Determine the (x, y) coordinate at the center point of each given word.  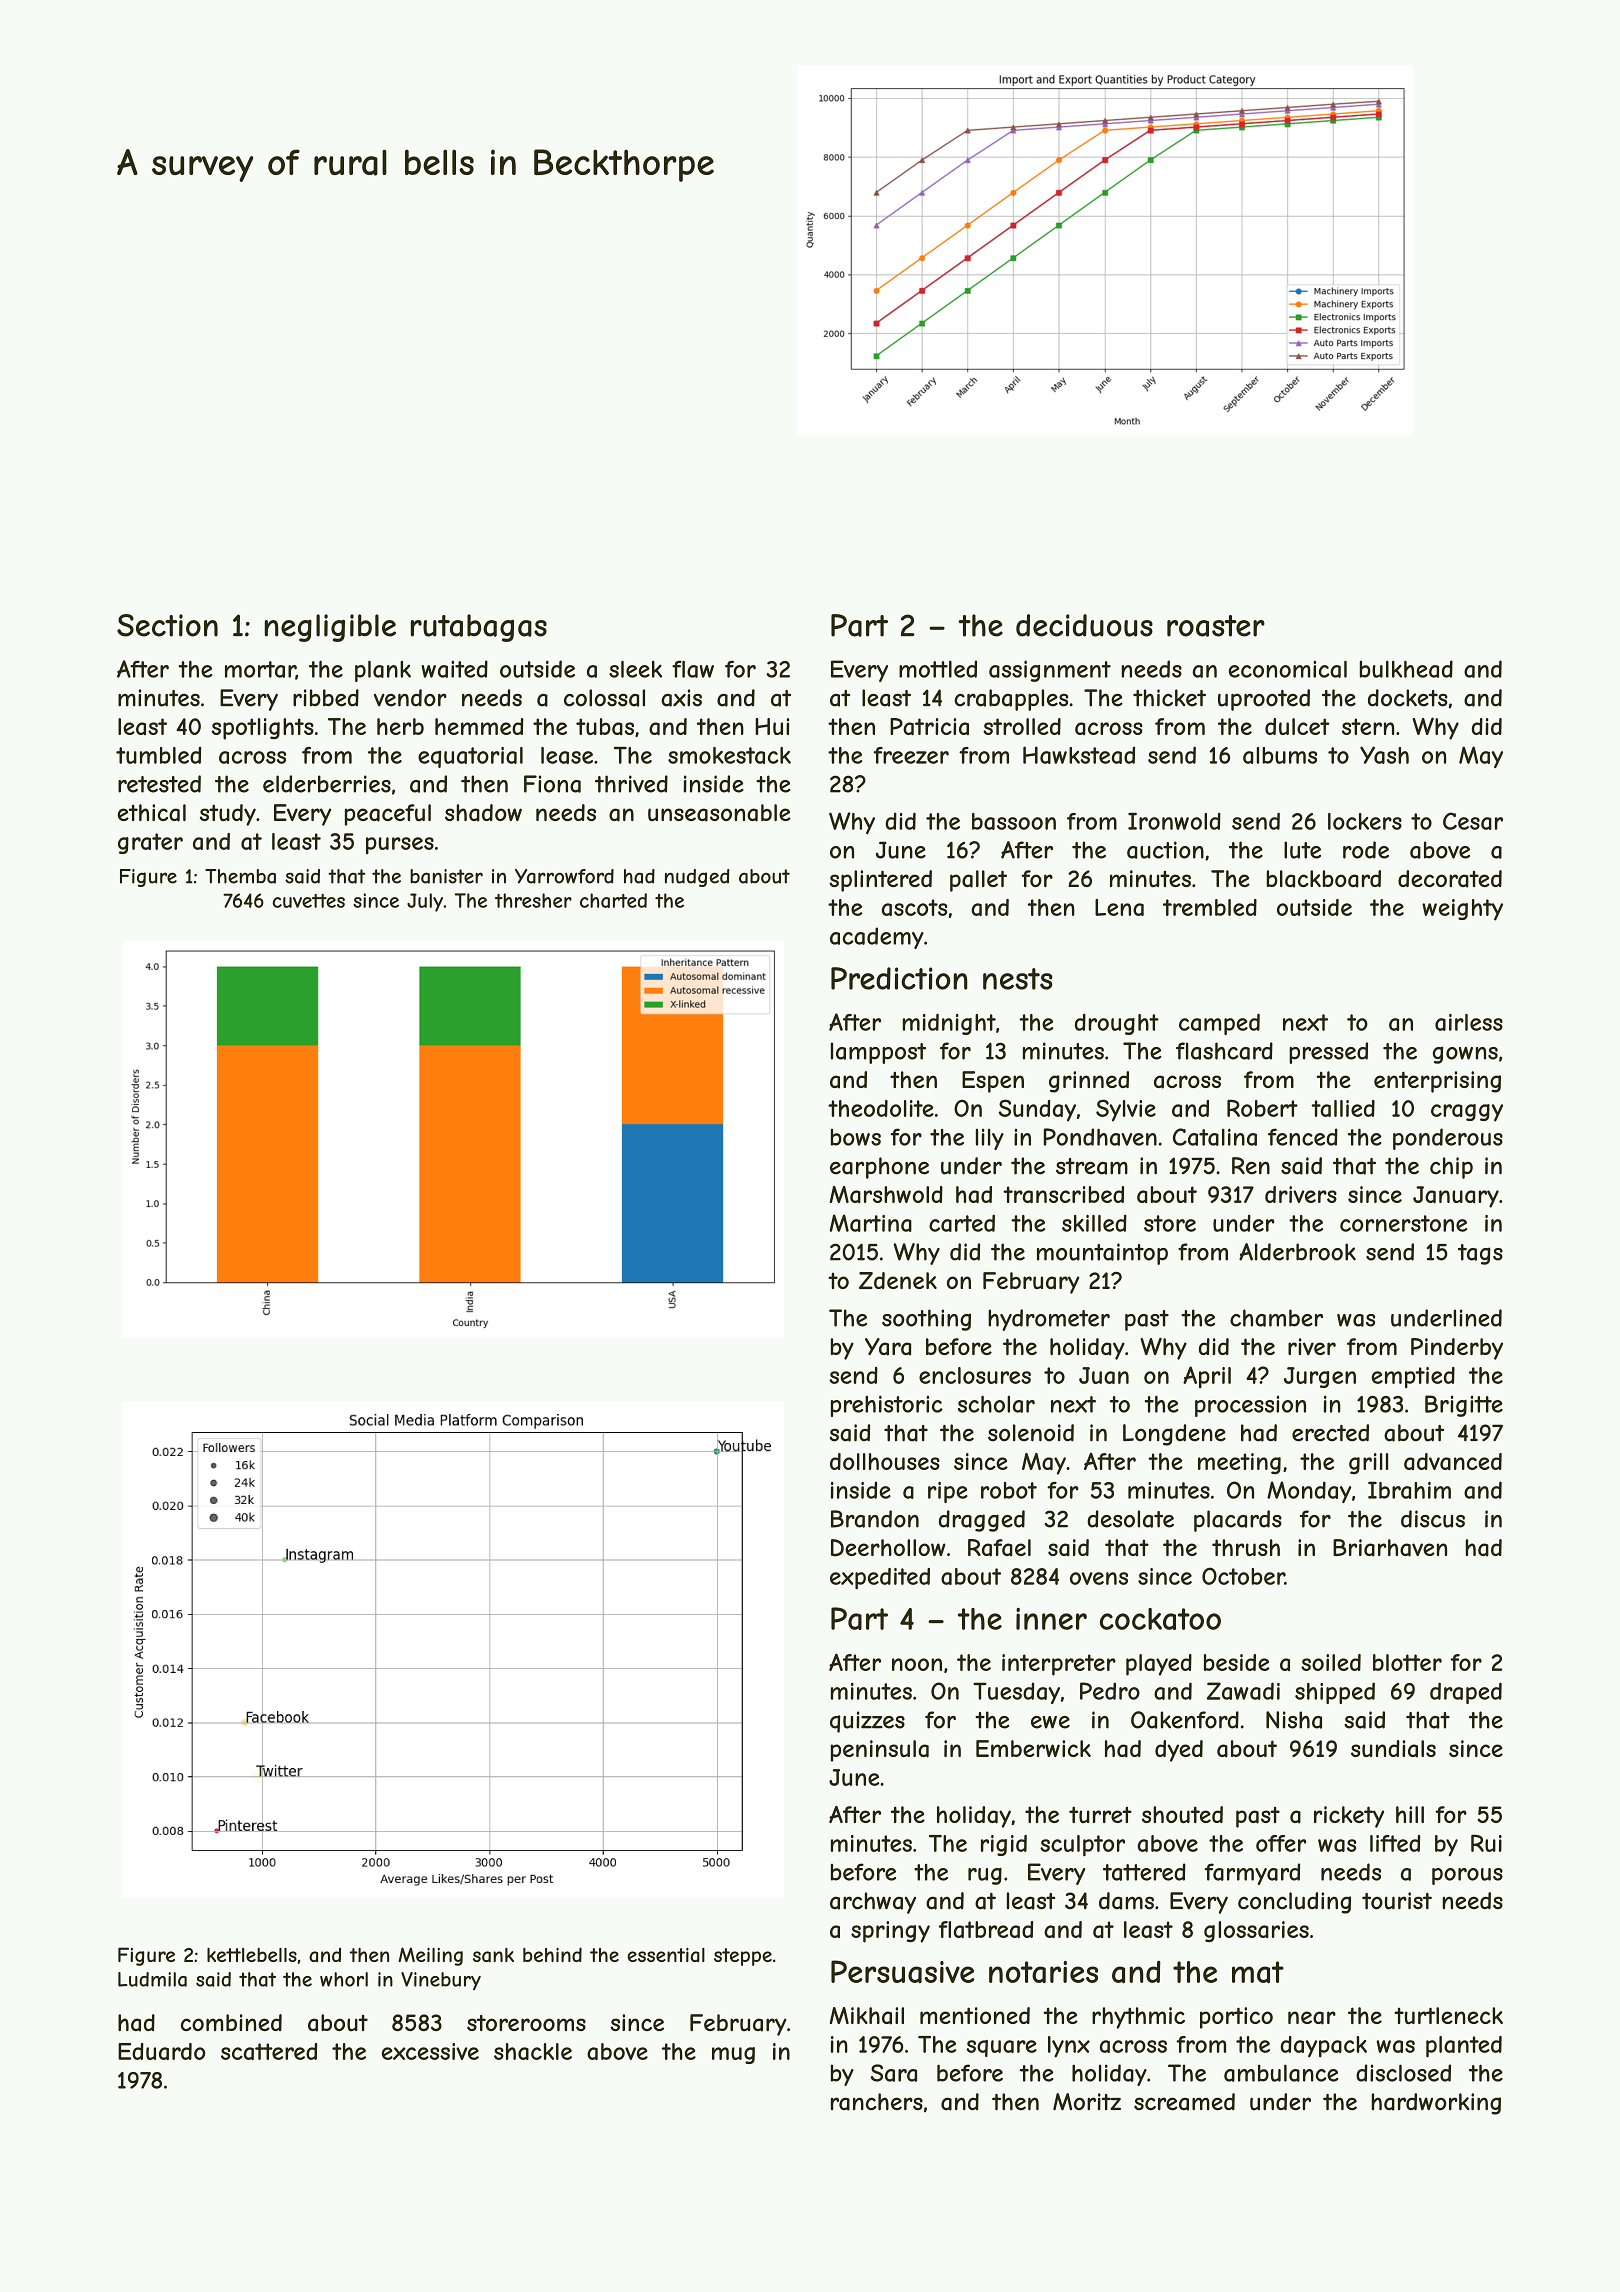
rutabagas (479, 628)
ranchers (877, 2102)
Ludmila (152, 1979)
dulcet (1297, 726)
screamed (1184, 2102)
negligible (330, 628)
